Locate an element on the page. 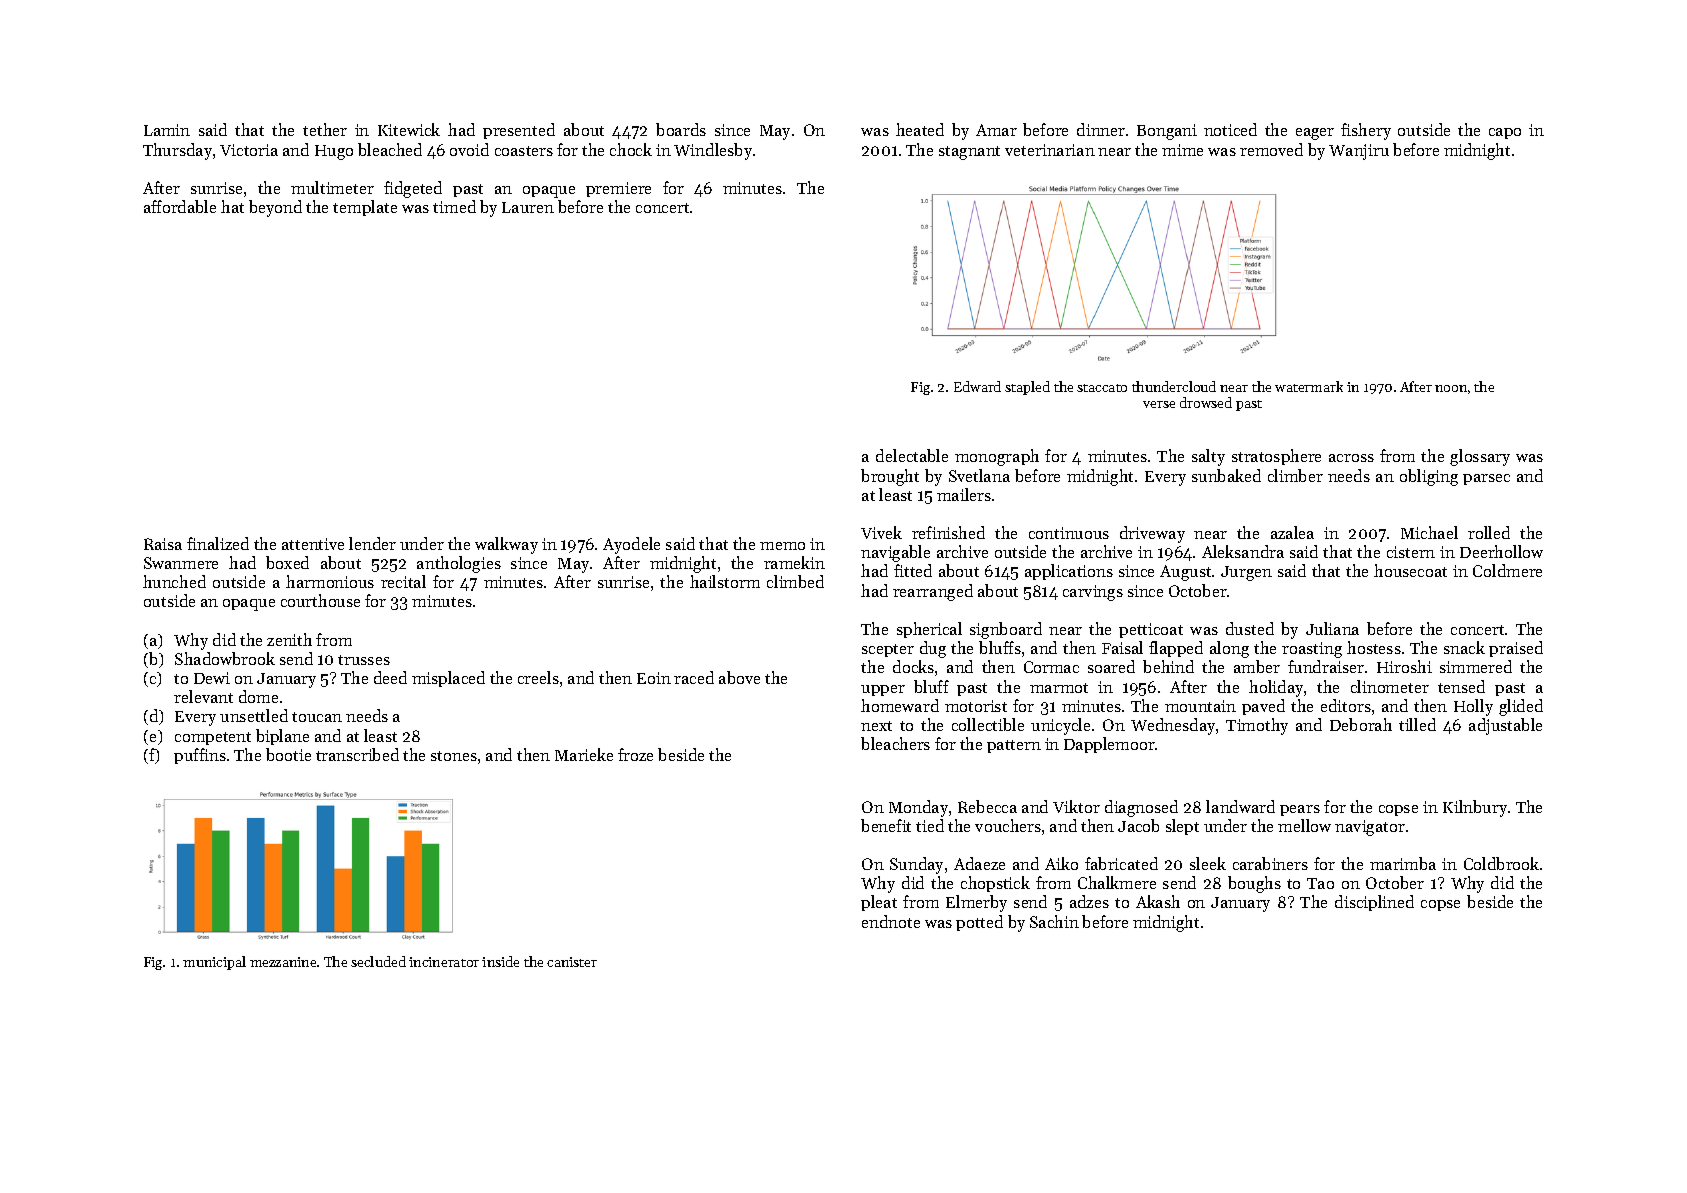  landward is located at coordinates (1240, 806).
